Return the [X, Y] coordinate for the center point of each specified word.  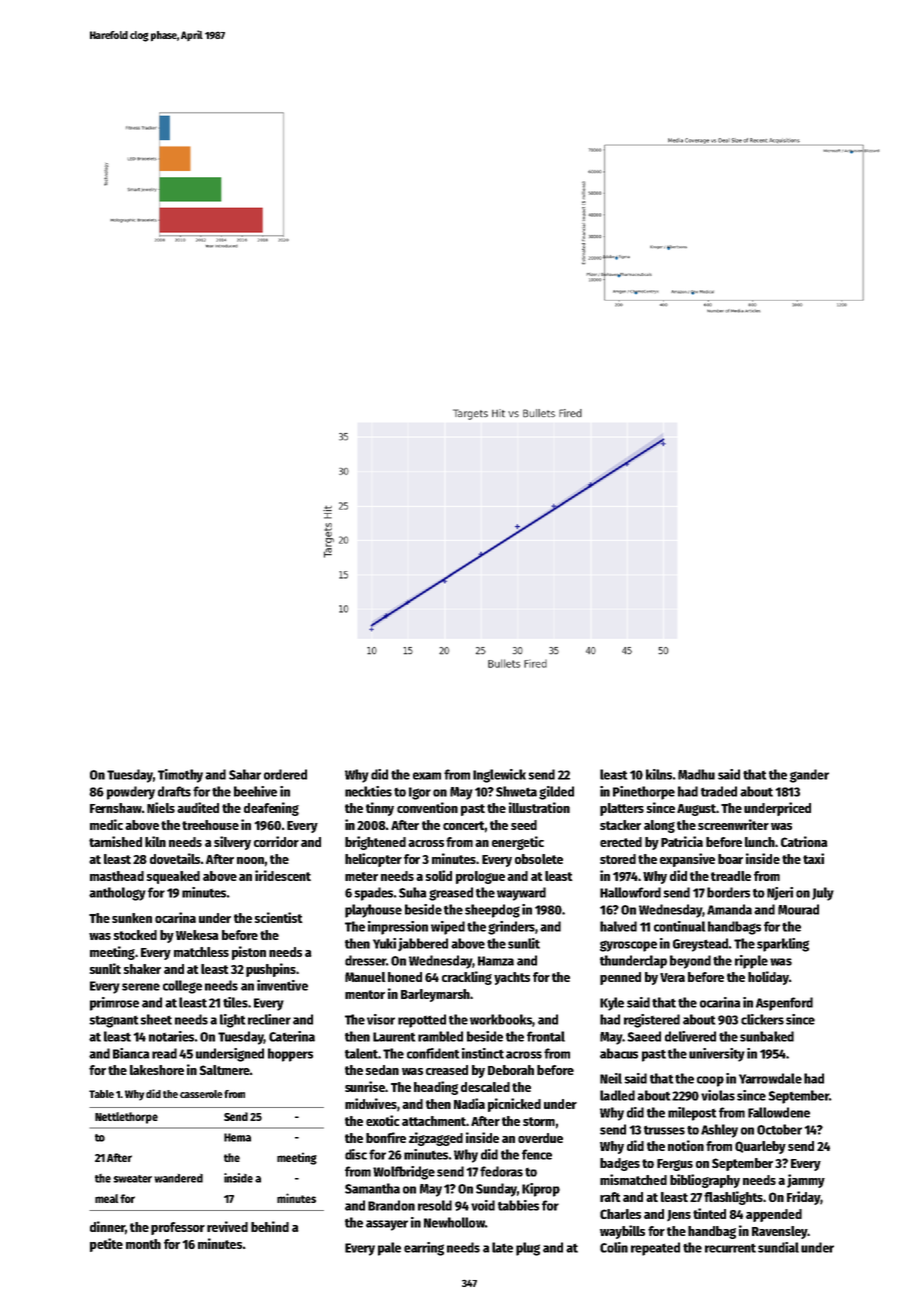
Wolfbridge [404, 1173]
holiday [768, 978]
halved [618, 926]
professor [178, 1228]
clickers [762, 1019]
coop [710, 1081]
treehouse [210, 825]
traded [719, 791]
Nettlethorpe [126, 1118]
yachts [512, 978]
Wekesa [197, 935]
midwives [371, 1103]
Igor [420, 793]
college [182, 987]
